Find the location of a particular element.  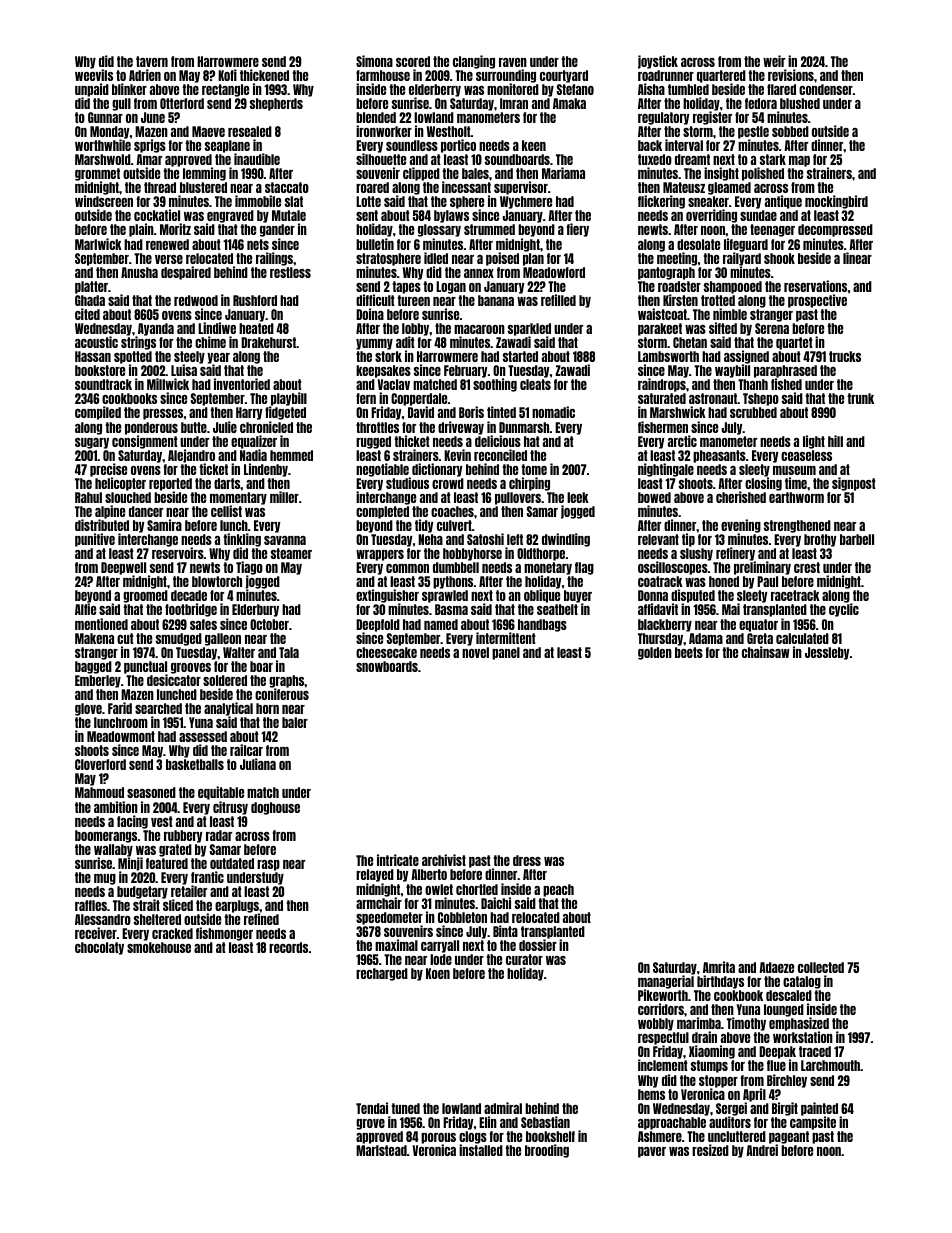

Meadowmont is located at coordinates (121, 736).
